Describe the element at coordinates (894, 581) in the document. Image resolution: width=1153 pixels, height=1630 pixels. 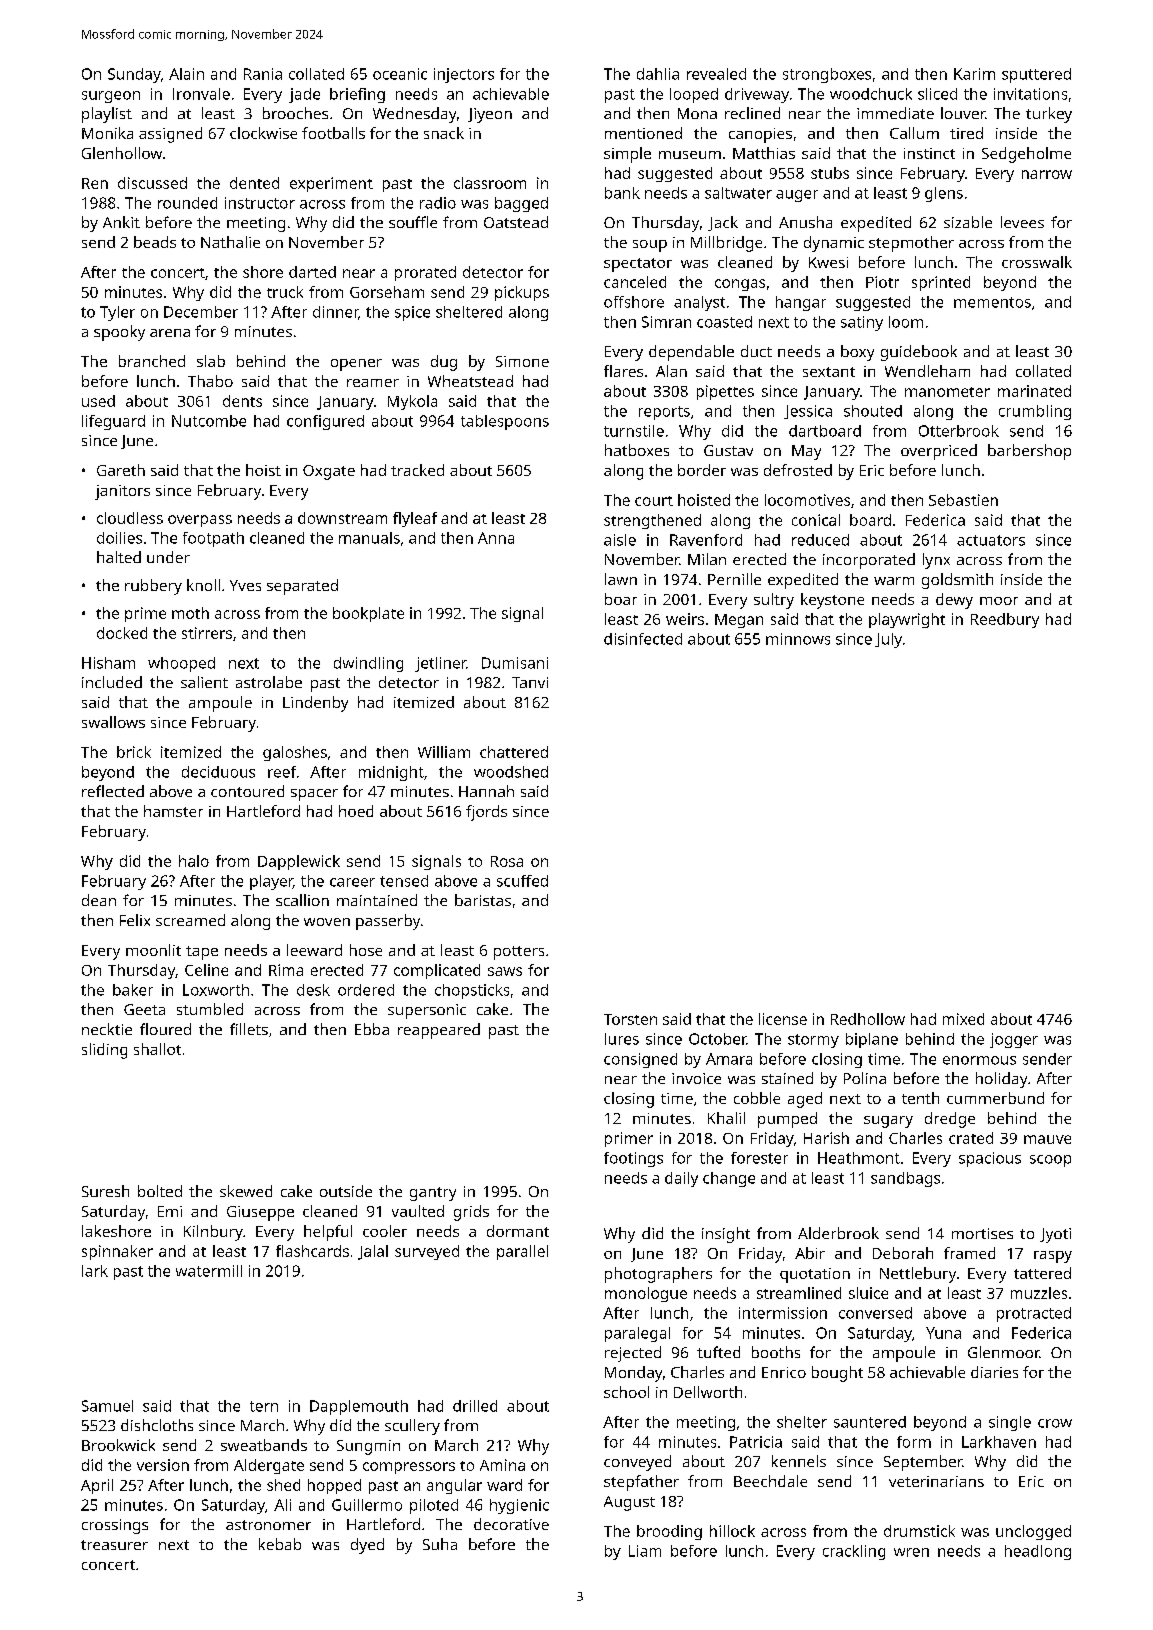
I see `warm` at that location.
